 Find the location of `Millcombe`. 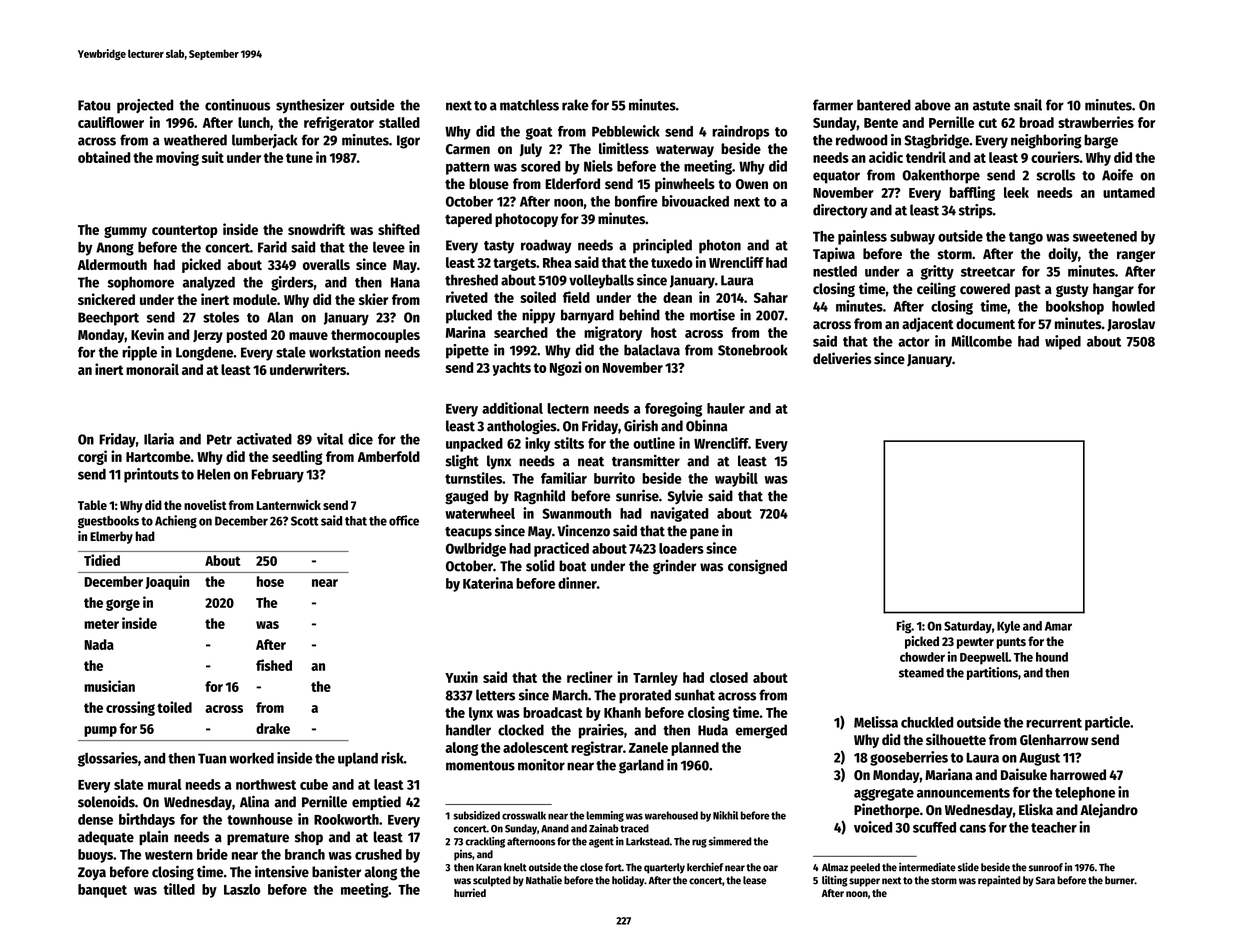

Millcombe is located at coordinates (981, 341).
